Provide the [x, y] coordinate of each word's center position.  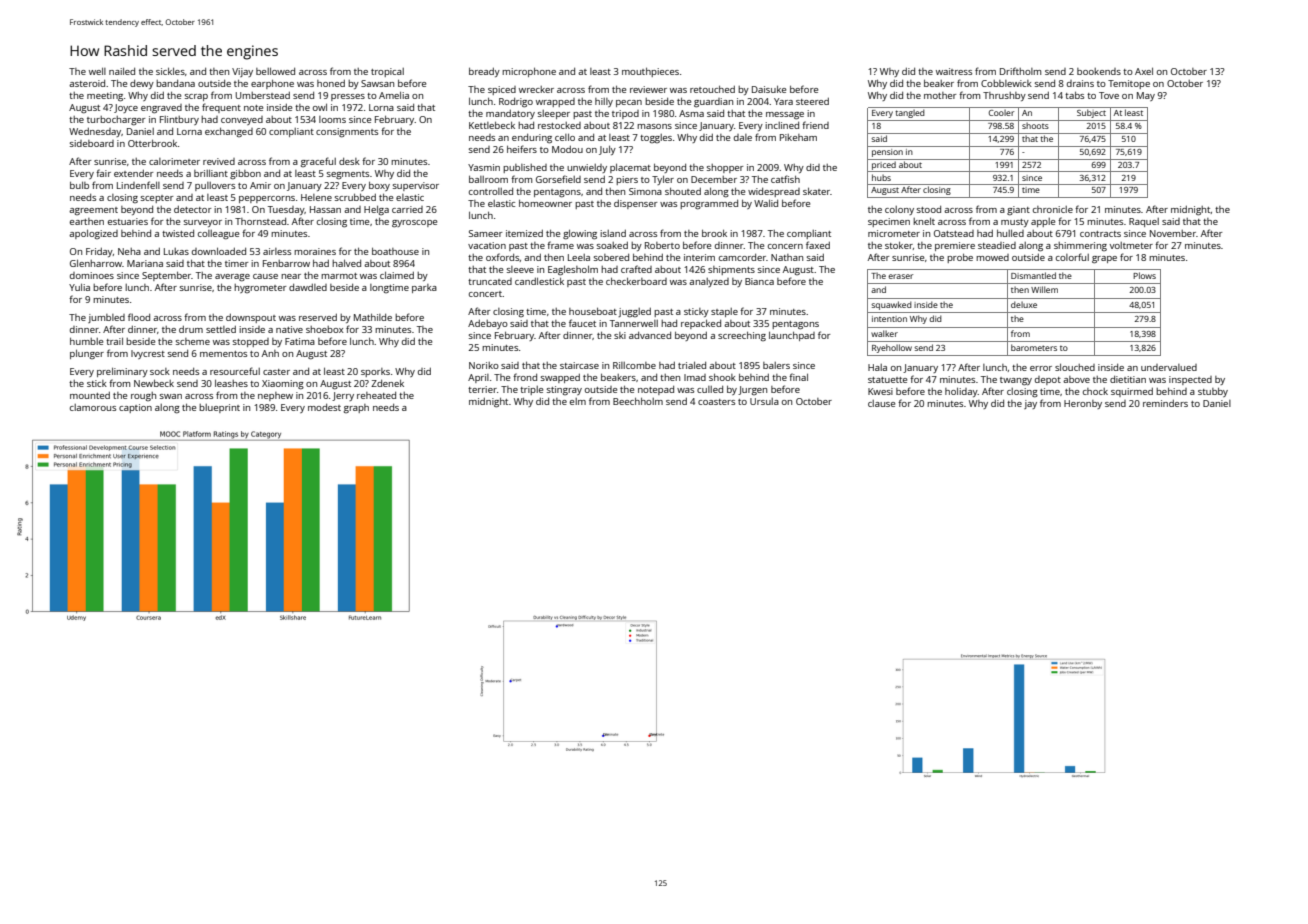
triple [531, 390]
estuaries [128, 221]
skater [817, 191]
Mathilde [373, 317]
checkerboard [636, 281]
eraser [900, 276]
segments [348, 175]
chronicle [1053, 209]
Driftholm [1020, 71]
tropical [387, 72]
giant [1018, 211]
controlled [491, 191]
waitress [954, 71]
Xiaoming [283, 385]
